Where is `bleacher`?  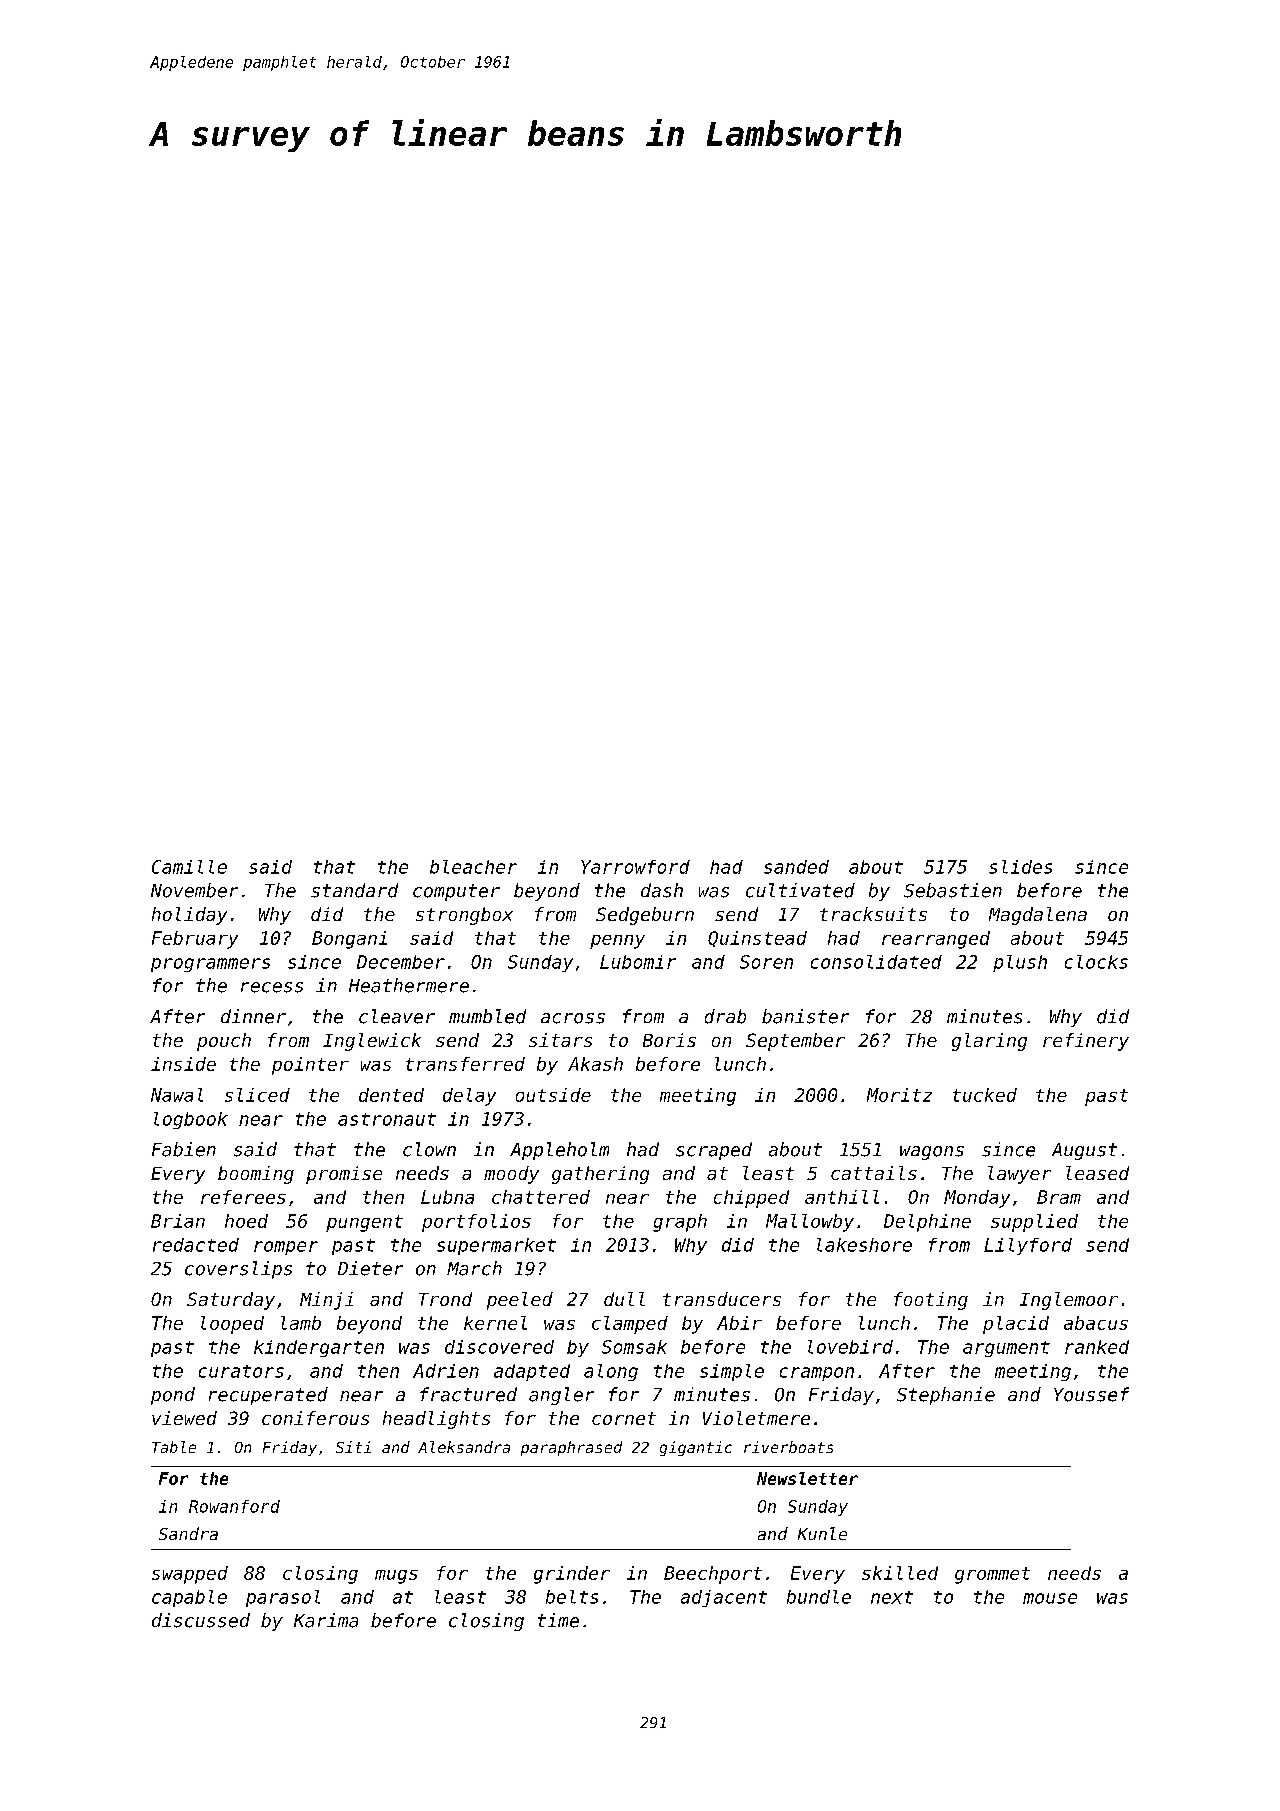 bleacher is located at coordinates (473, 867).
